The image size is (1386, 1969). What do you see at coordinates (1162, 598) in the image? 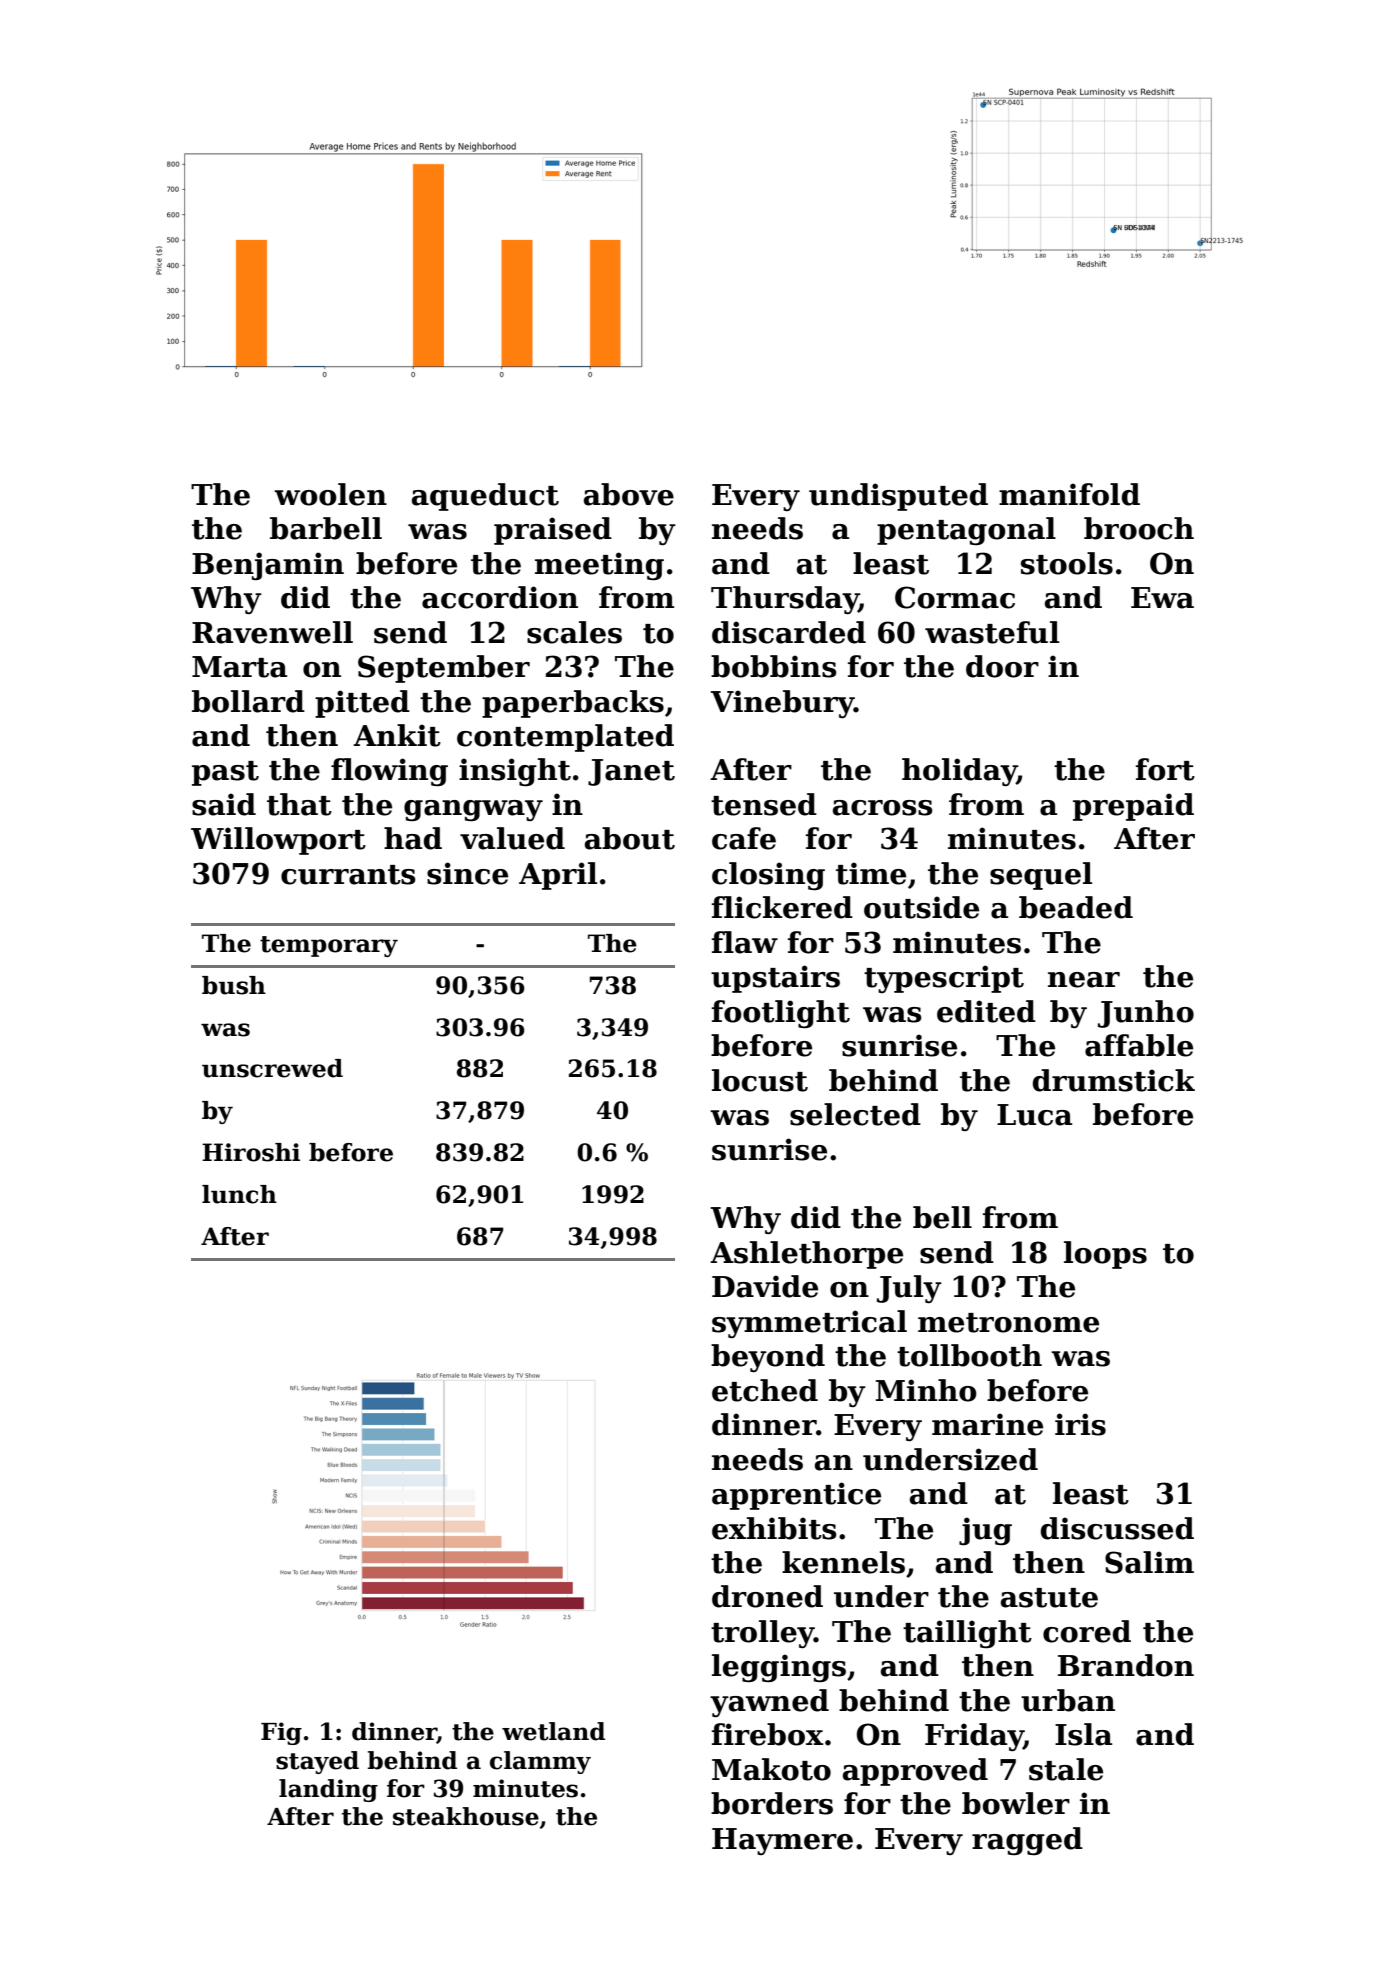
I see `Ewa` at bounding box center [1162, 598].
